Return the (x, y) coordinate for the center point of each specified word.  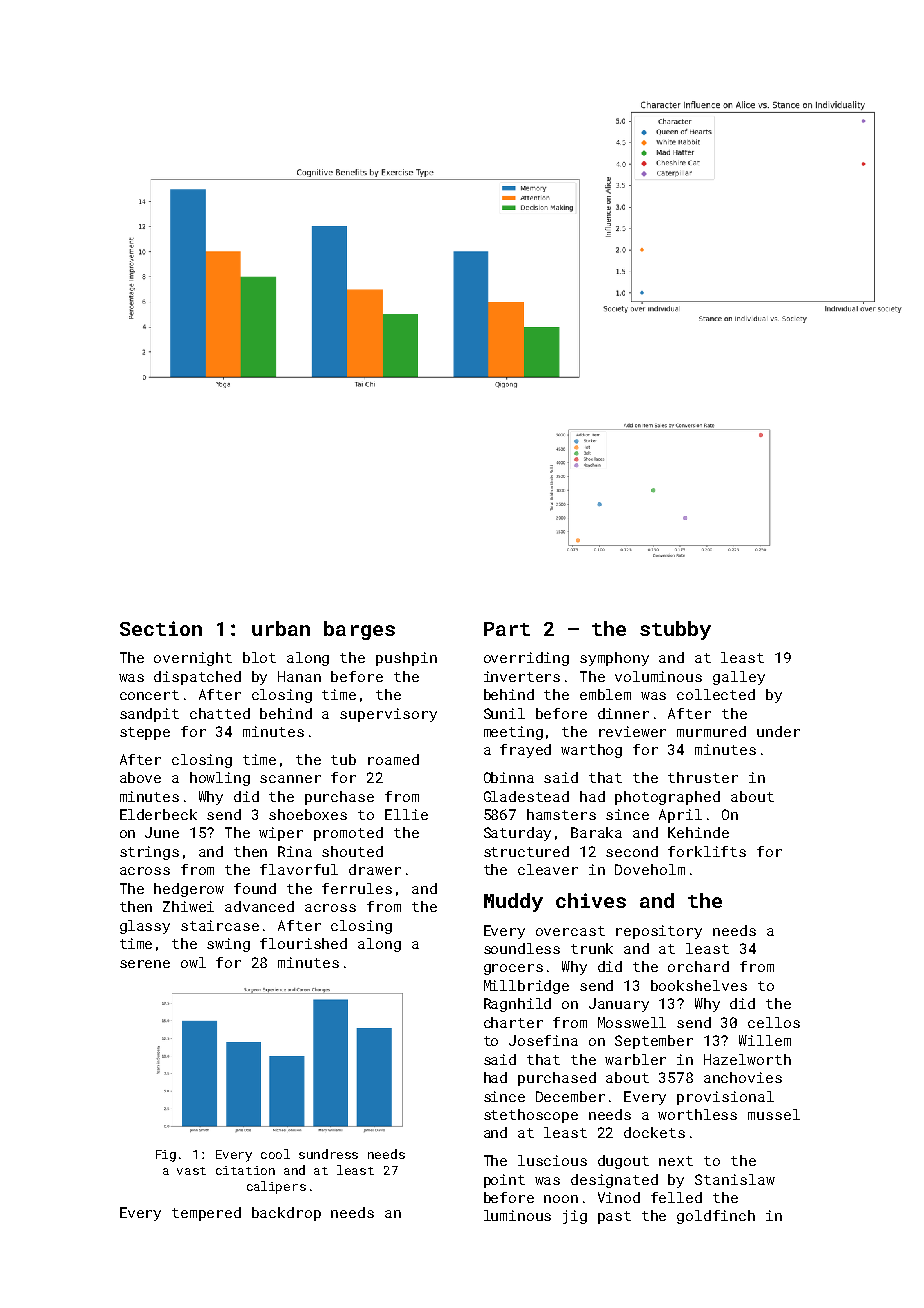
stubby (675, 630)
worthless (697, 1114)
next (676, 1161)
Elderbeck (158, 814)
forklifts (707, 851)
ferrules (357, 888)
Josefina (543, 1040)
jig (575, 1217)
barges (359, 630)
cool (275, 1154)
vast (191, 1171)
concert (149, 695)
